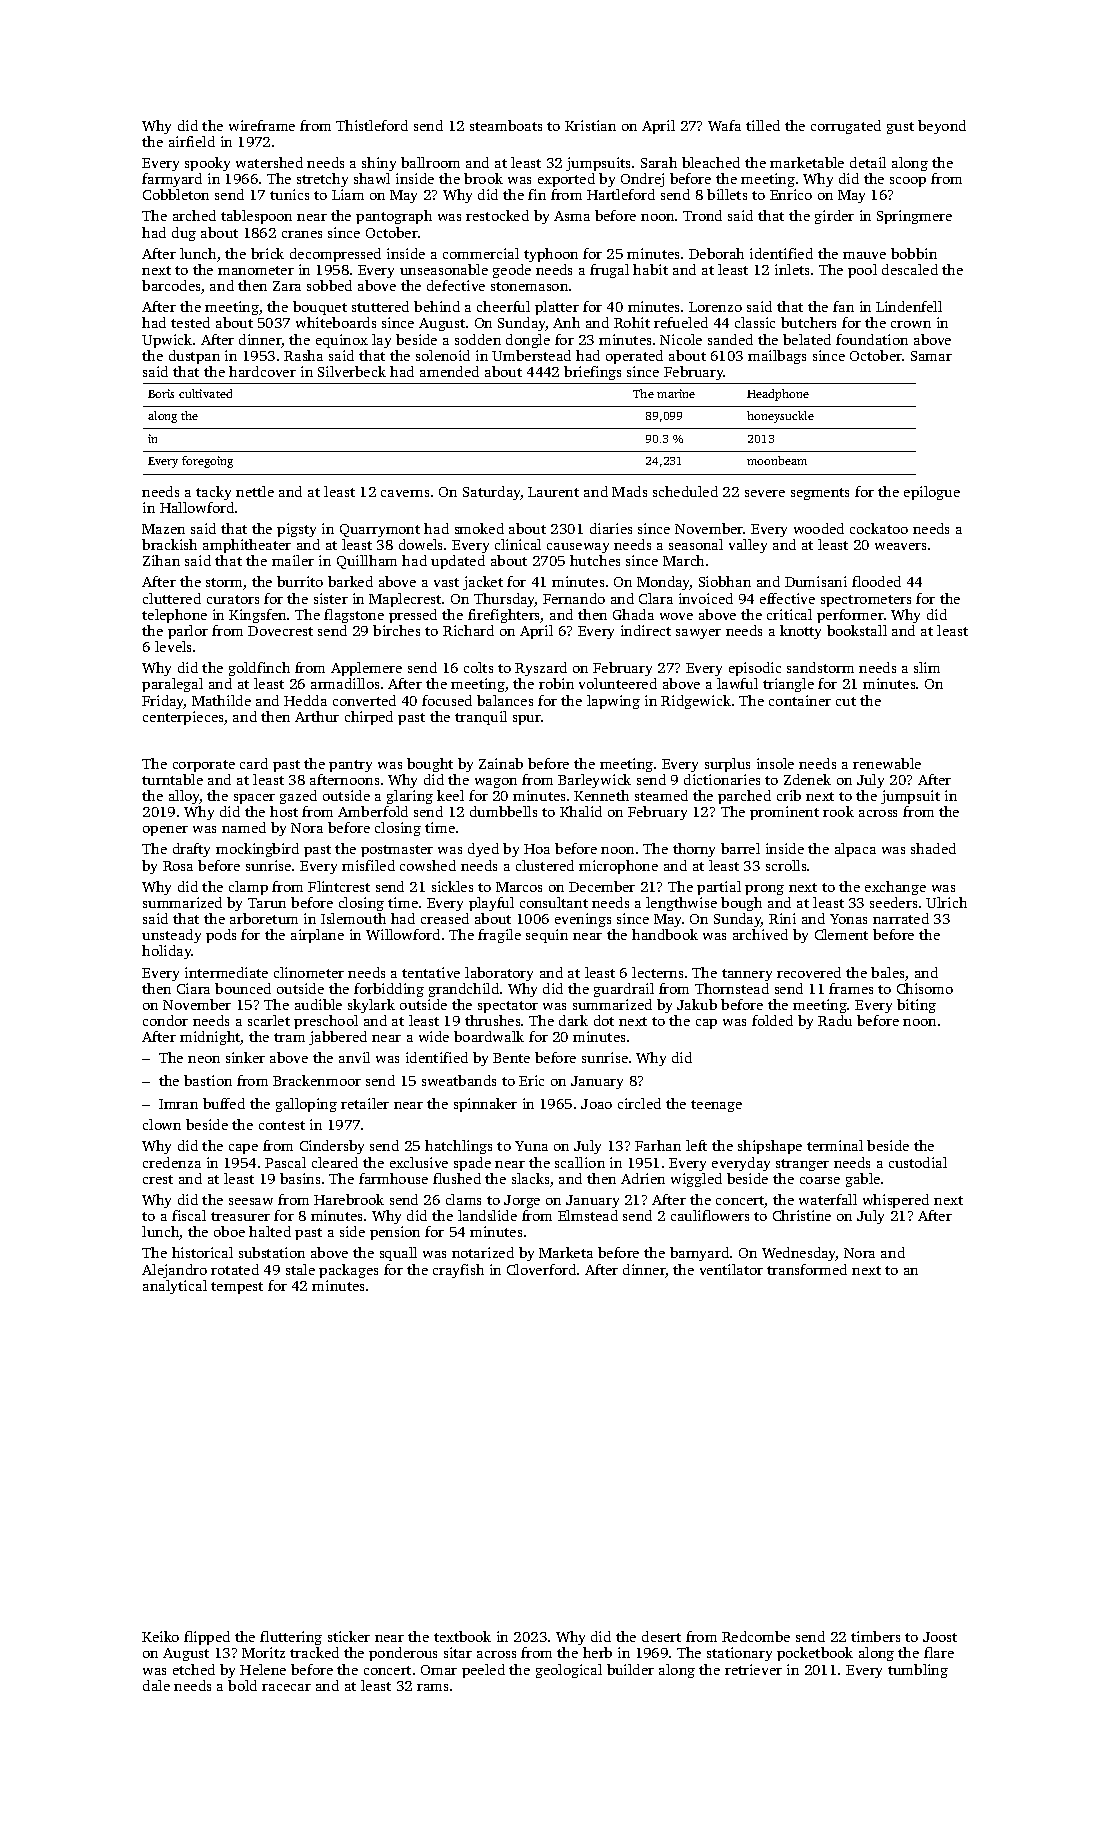  Describe the element at coordinates (850, 616) in the screenshot. I see `performer` at that location.
